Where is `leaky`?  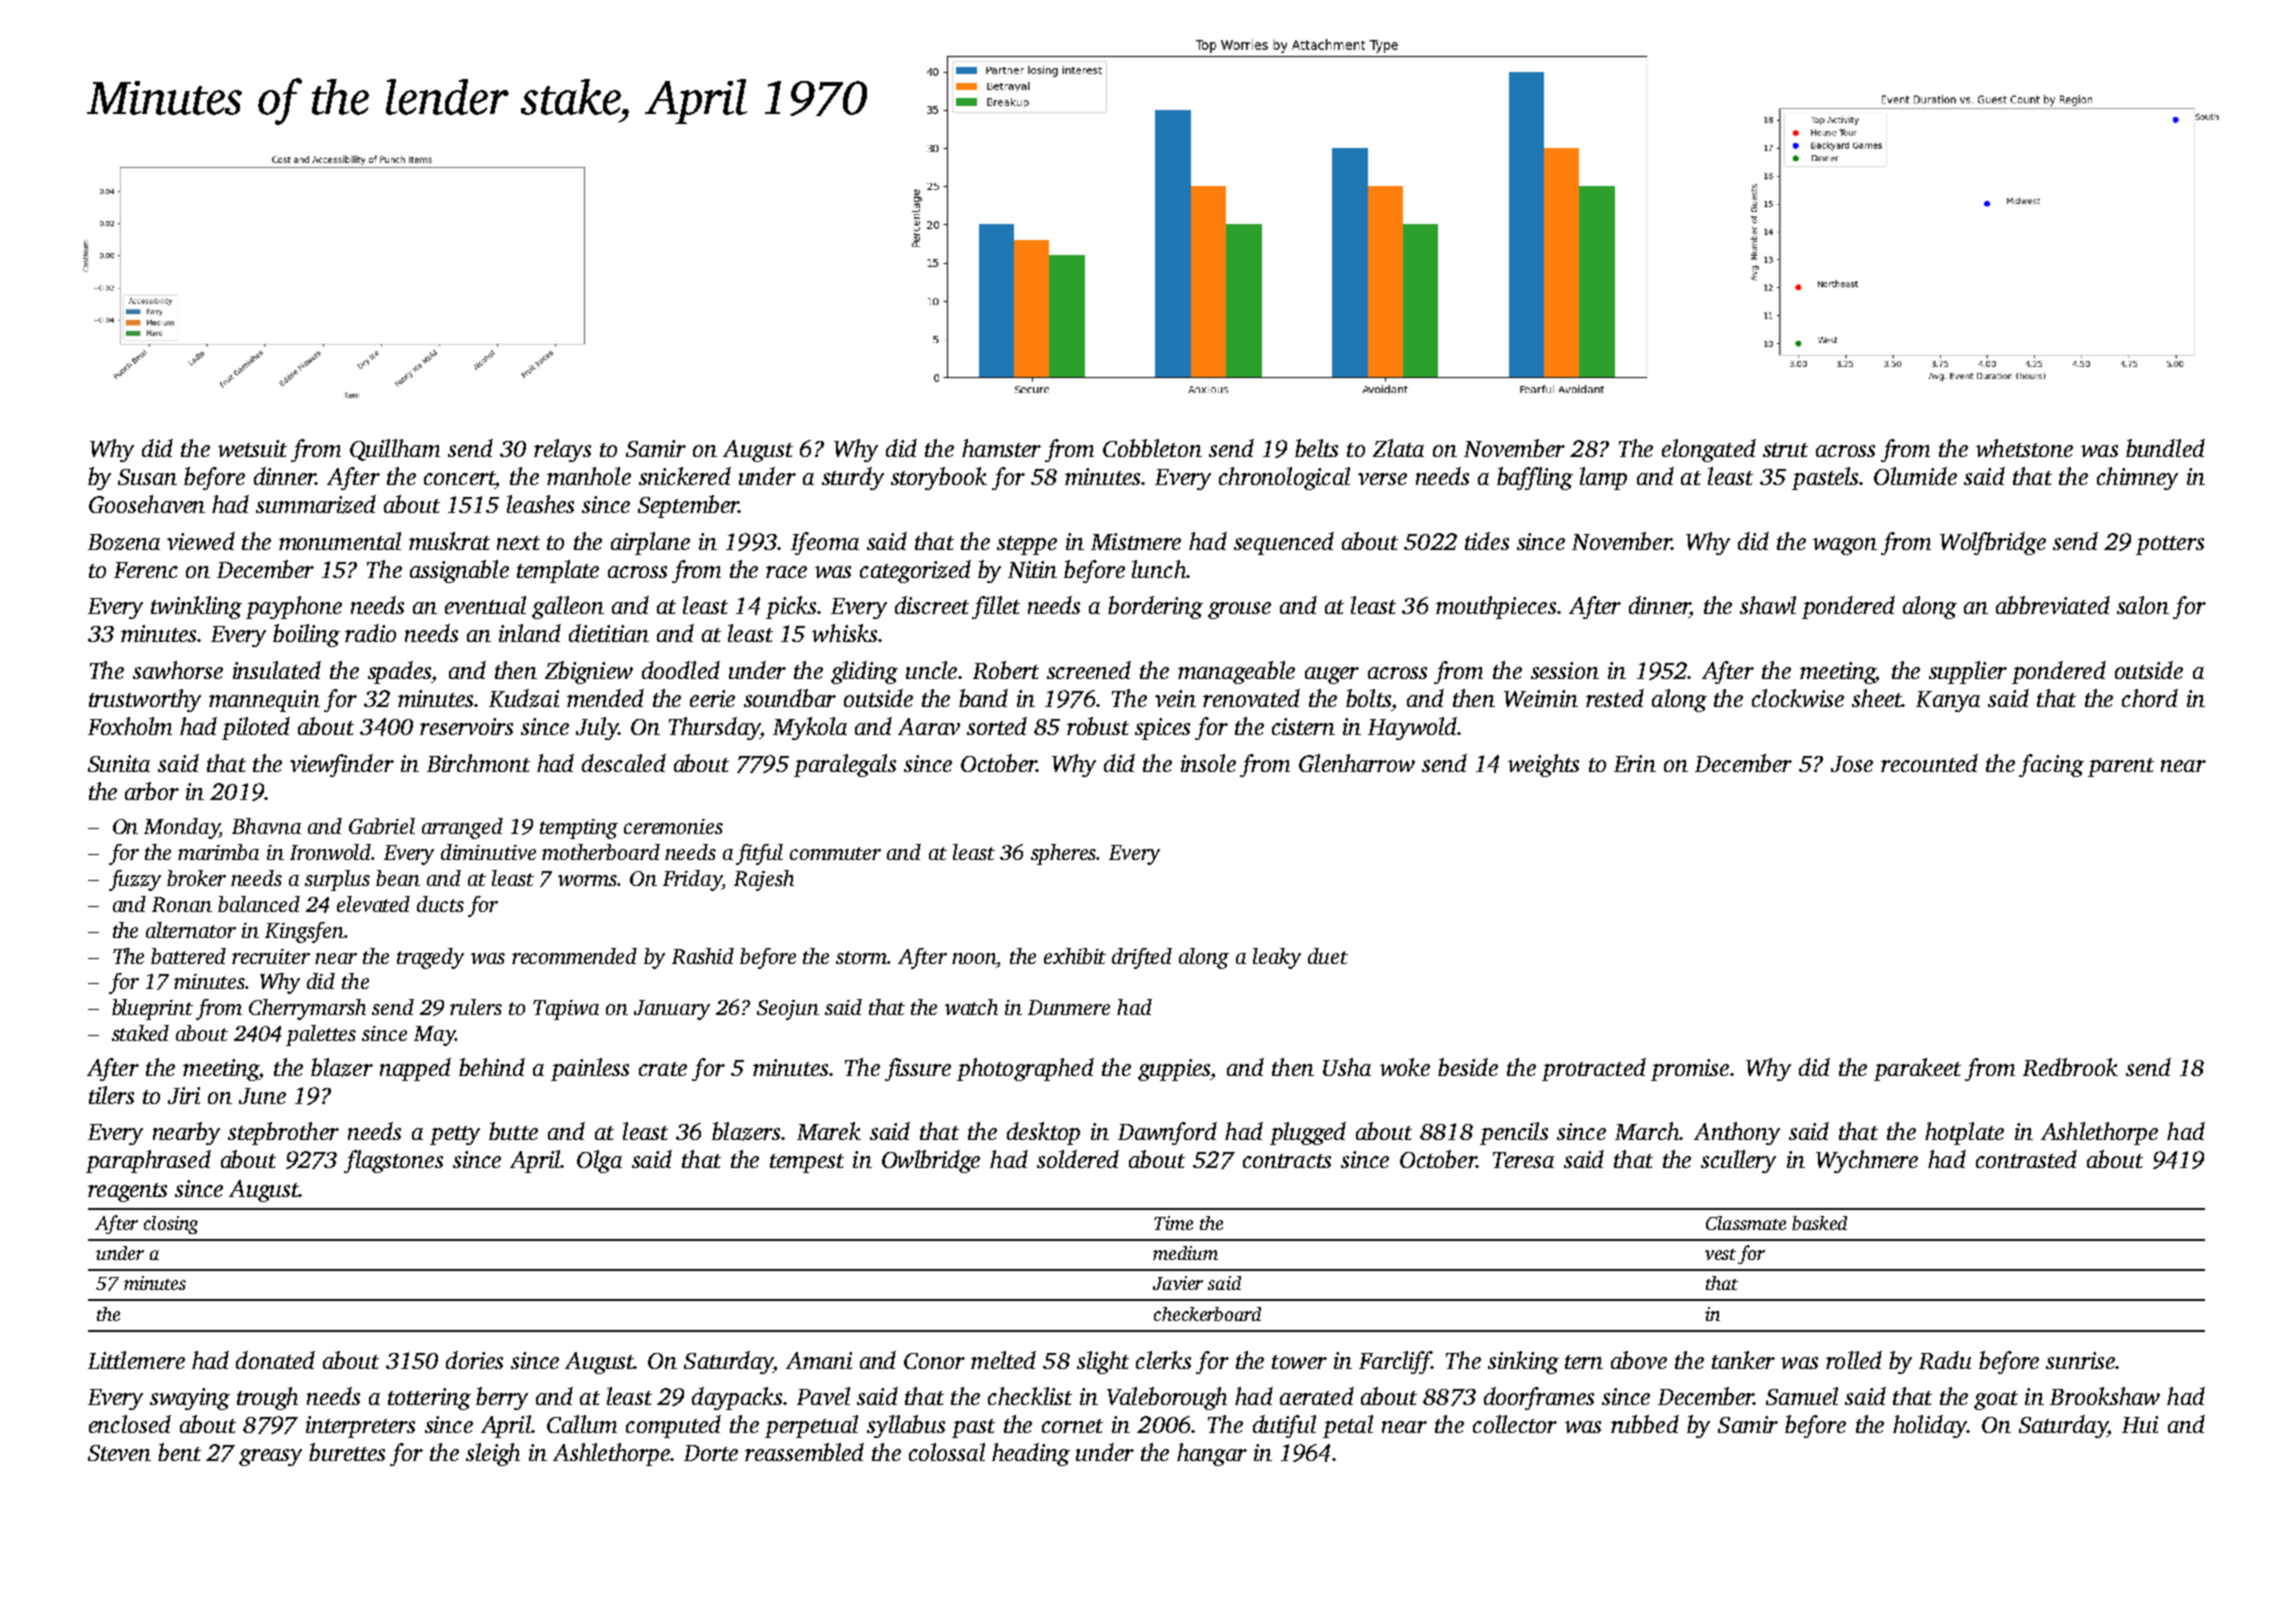 leaky is located at coordinates (1277, 958).
